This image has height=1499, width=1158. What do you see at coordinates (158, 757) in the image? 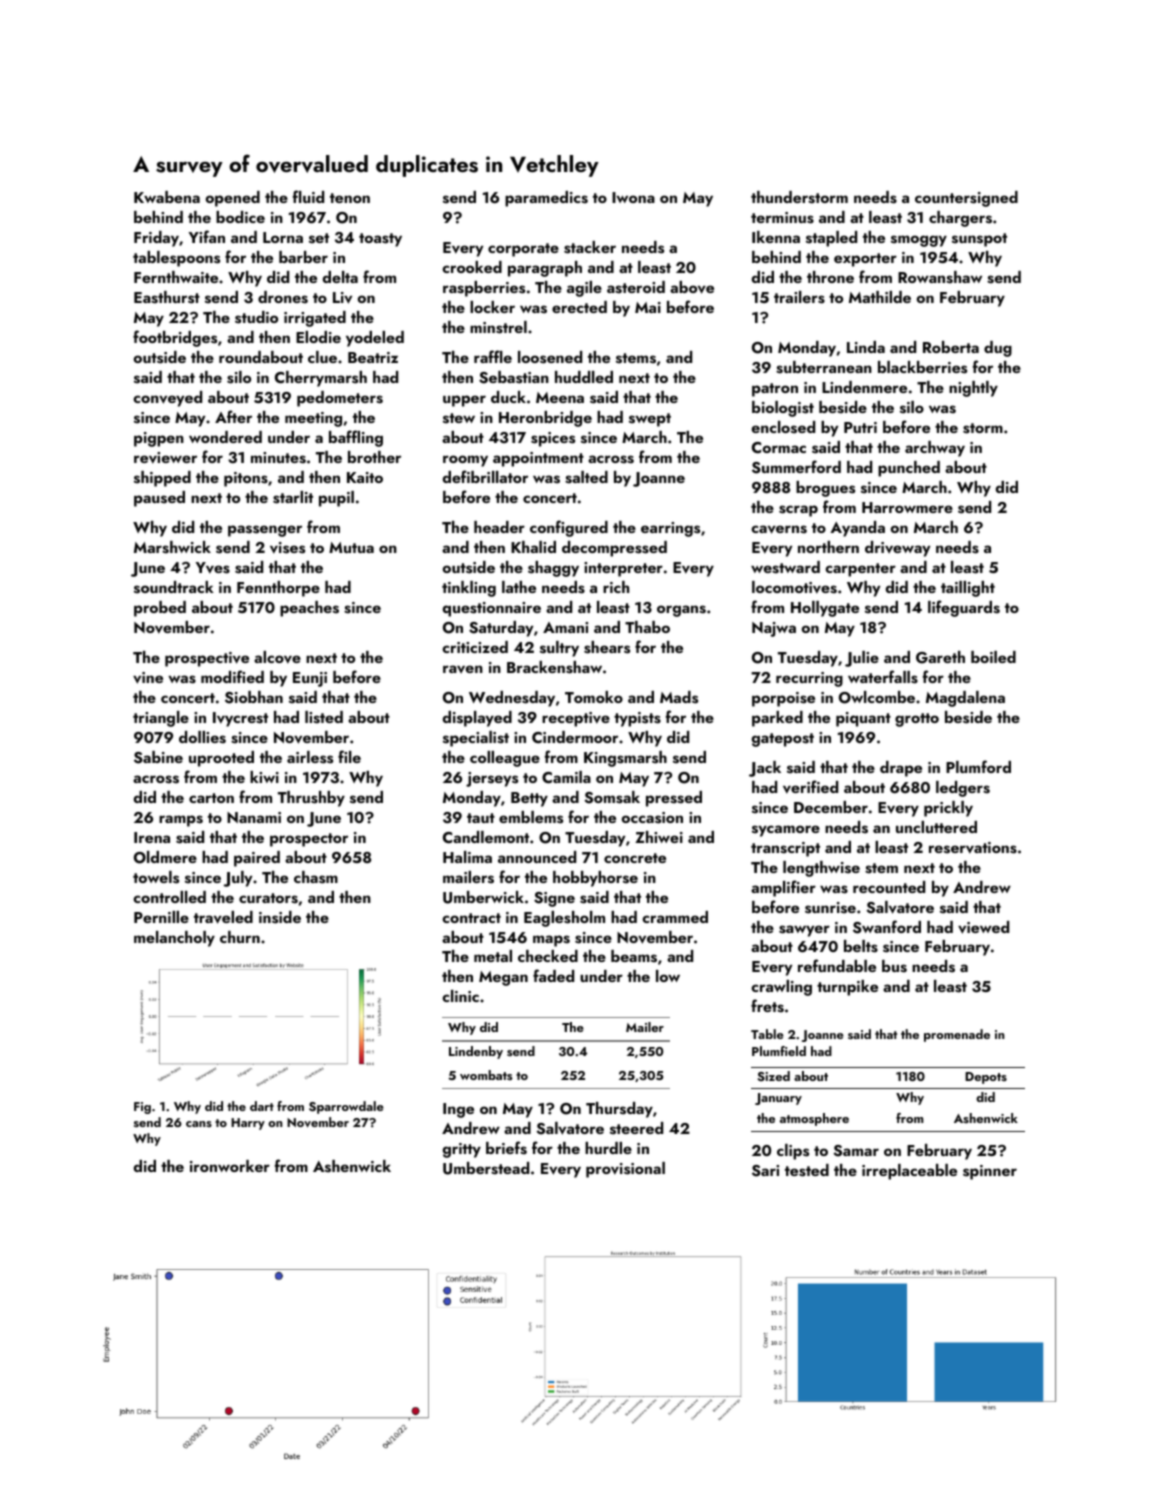
I see `Sabine` at bounding box center [158, 757].
